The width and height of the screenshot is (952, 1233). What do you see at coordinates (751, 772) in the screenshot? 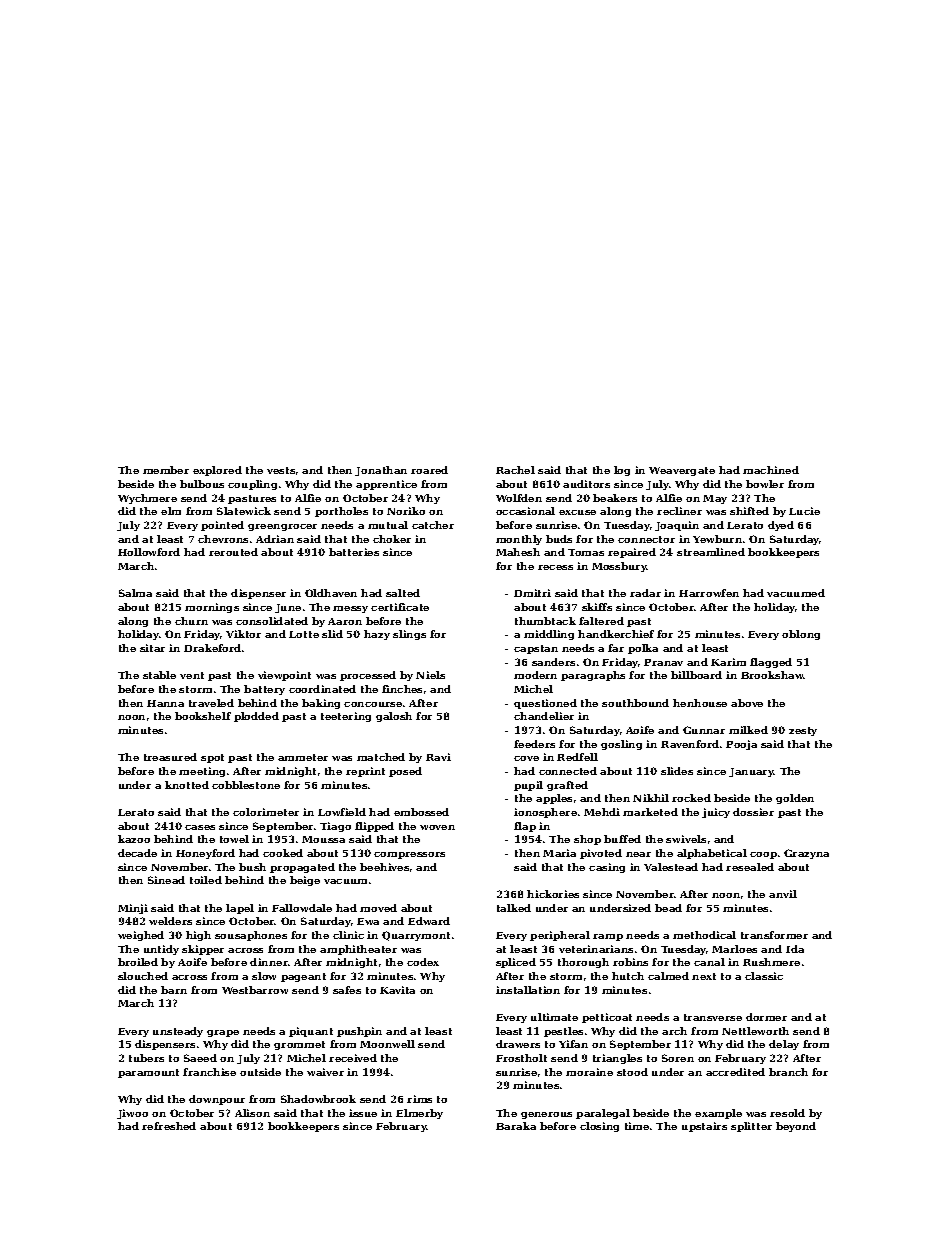
I see `January` at bounding box center [751, 772].
